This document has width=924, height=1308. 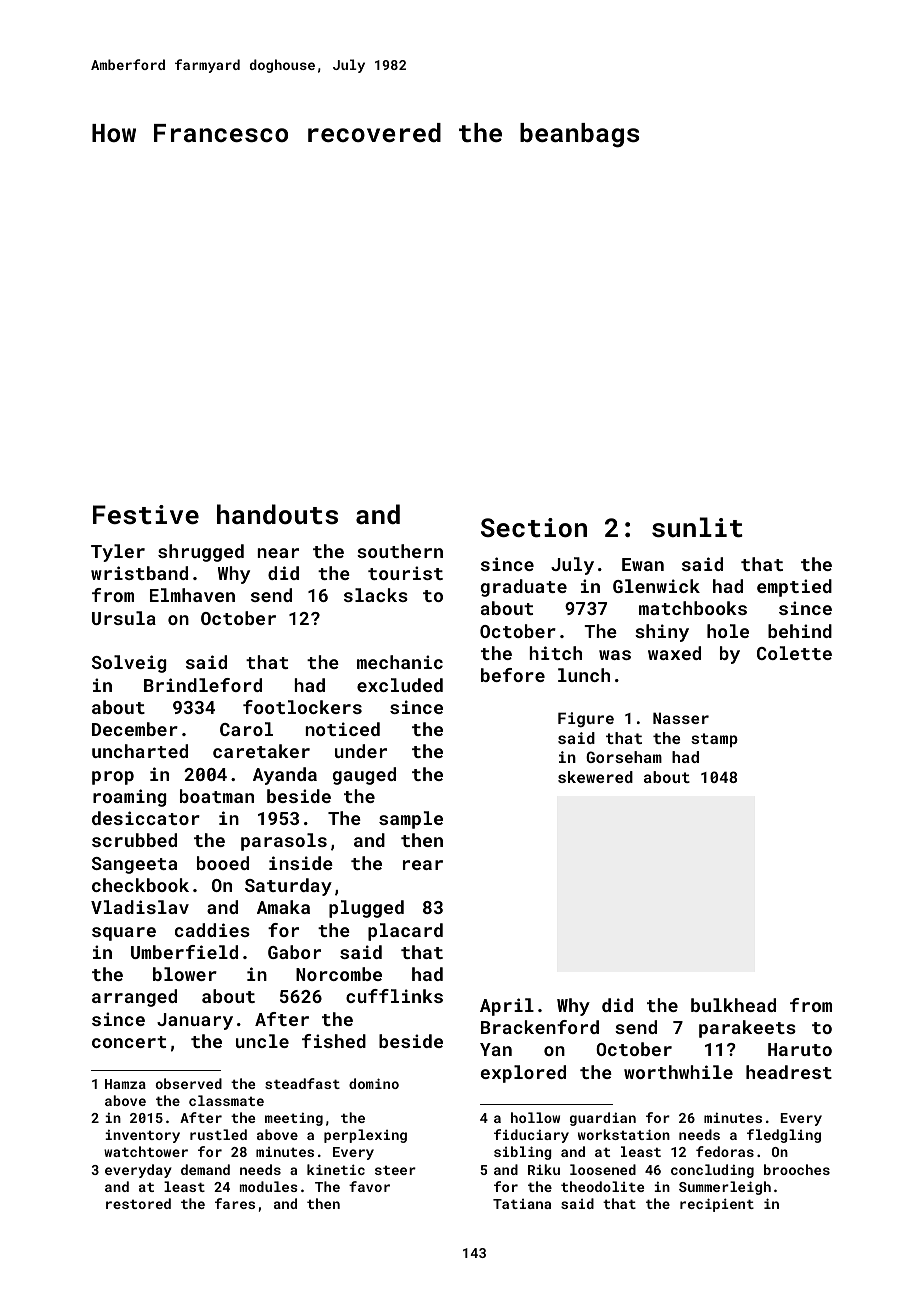 What do you see at coordinates (138, 1203) in the document?
I see `restored` at bounding box center [138, 1203].
